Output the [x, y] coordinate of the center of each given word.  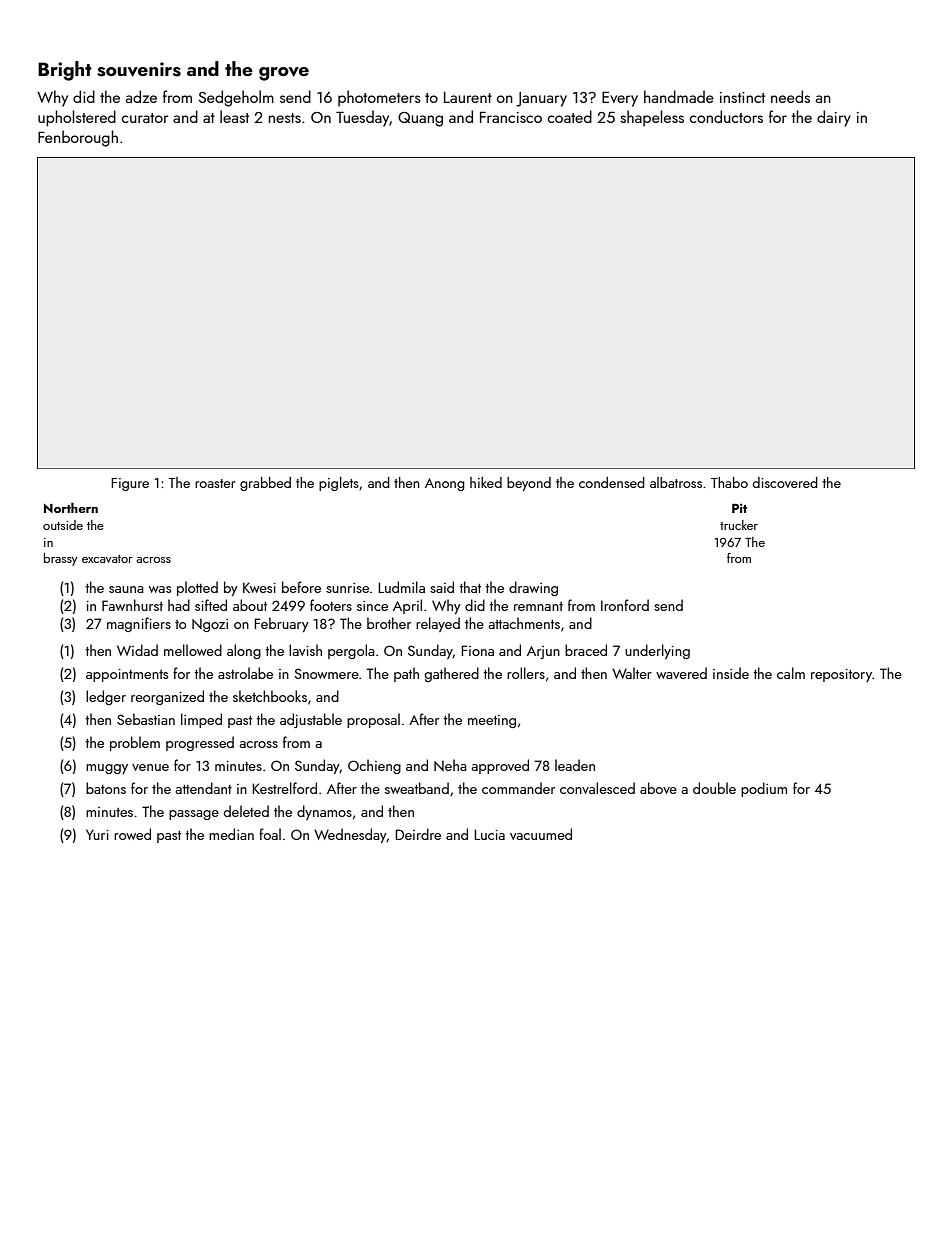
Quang [420, 119]
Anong [445, 484]
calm [791, 673]
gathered [452, 674]
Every [620, 99]
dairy [834, 118]
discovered [785, 482]
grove [284, 74]
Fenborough [78, 138]
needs [790, 96]
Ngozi [210, 625]
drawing [533, 588]
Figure [130, 484]
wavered [681, 673]
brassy [60, 559]
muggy [107, 769]
